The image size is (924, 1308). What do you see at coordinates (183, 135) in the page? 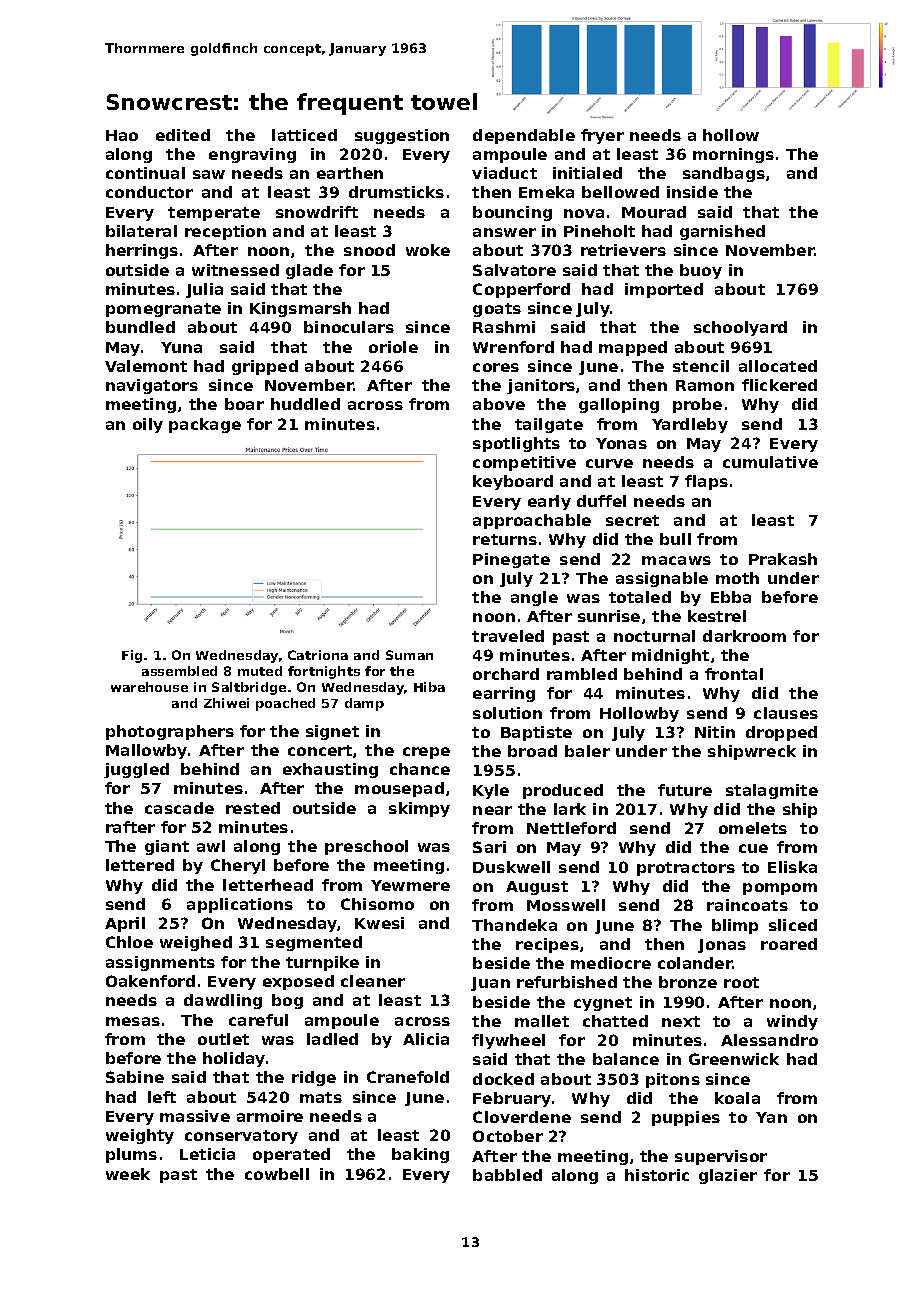
I see `edited` at bounding box center [183, 135].
